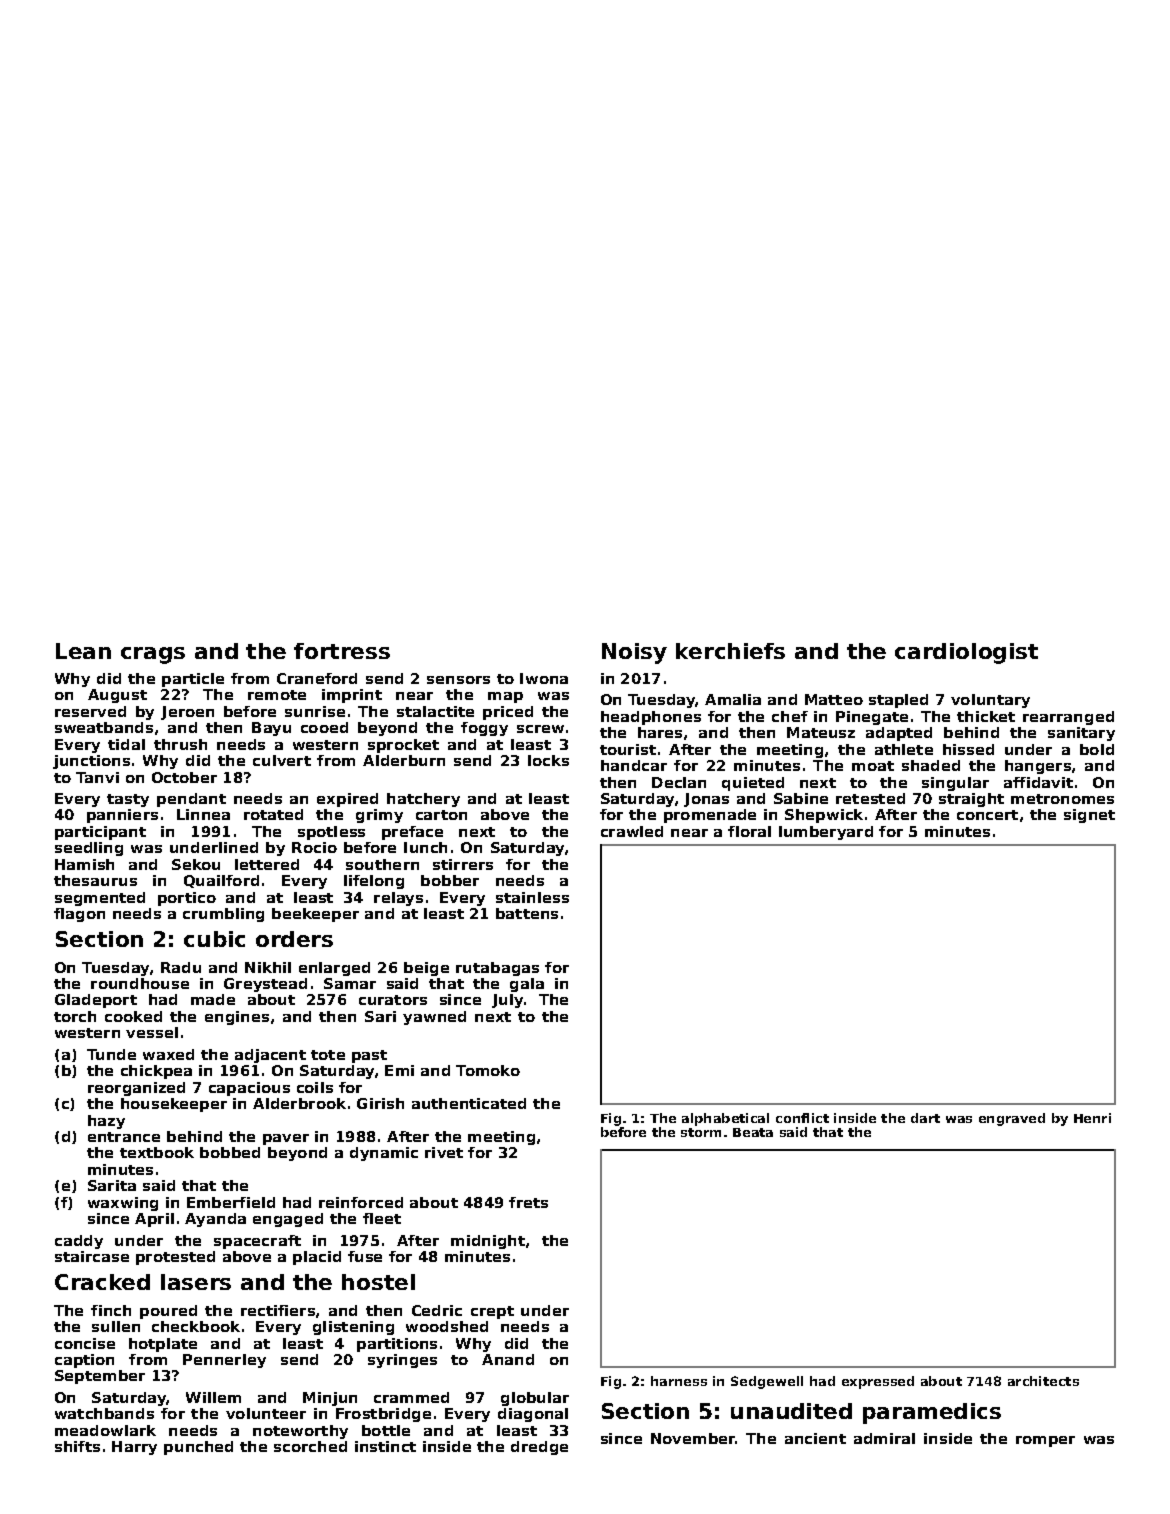 This screenshot has height=1514, width=1170. Describe the element at coordinates (966, 653) in the screenshot. I see `cardiologist` at that location.
